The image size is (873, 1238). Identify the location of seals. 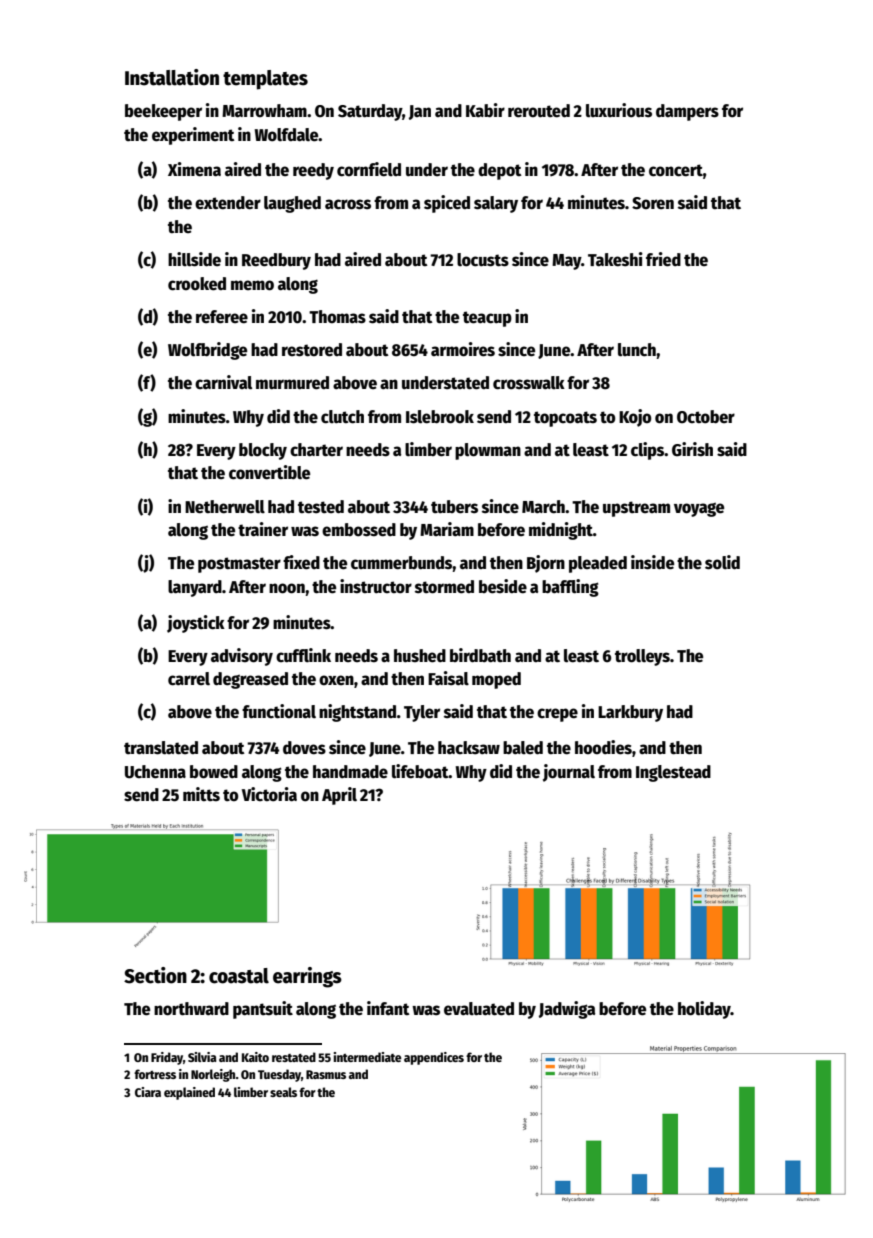
(283, 1092).
